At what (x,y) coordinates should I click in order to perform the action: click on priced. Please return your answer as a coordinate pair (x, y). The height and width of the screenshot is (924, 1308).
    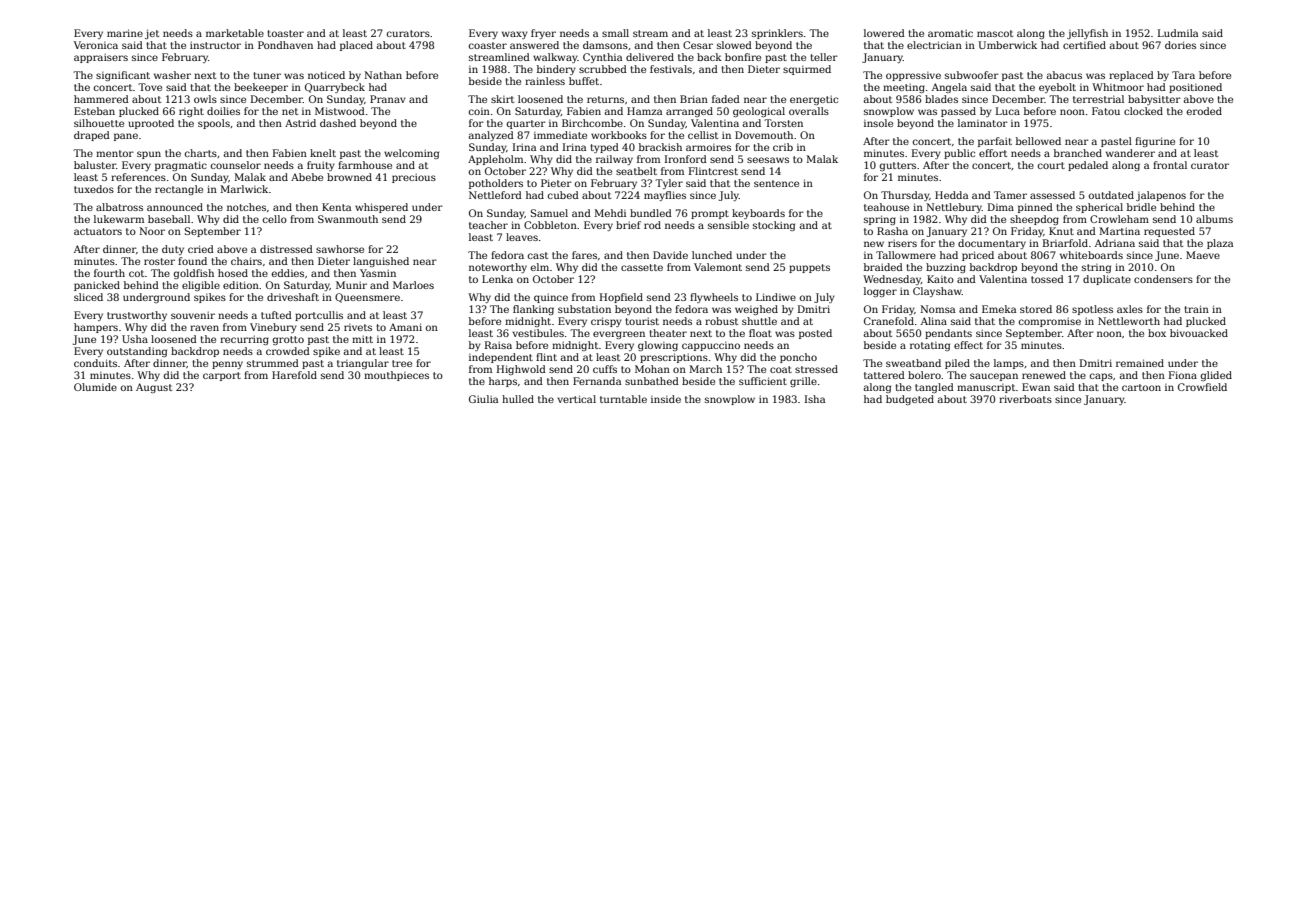
    Looking at the image, I should click on (978, 256).
